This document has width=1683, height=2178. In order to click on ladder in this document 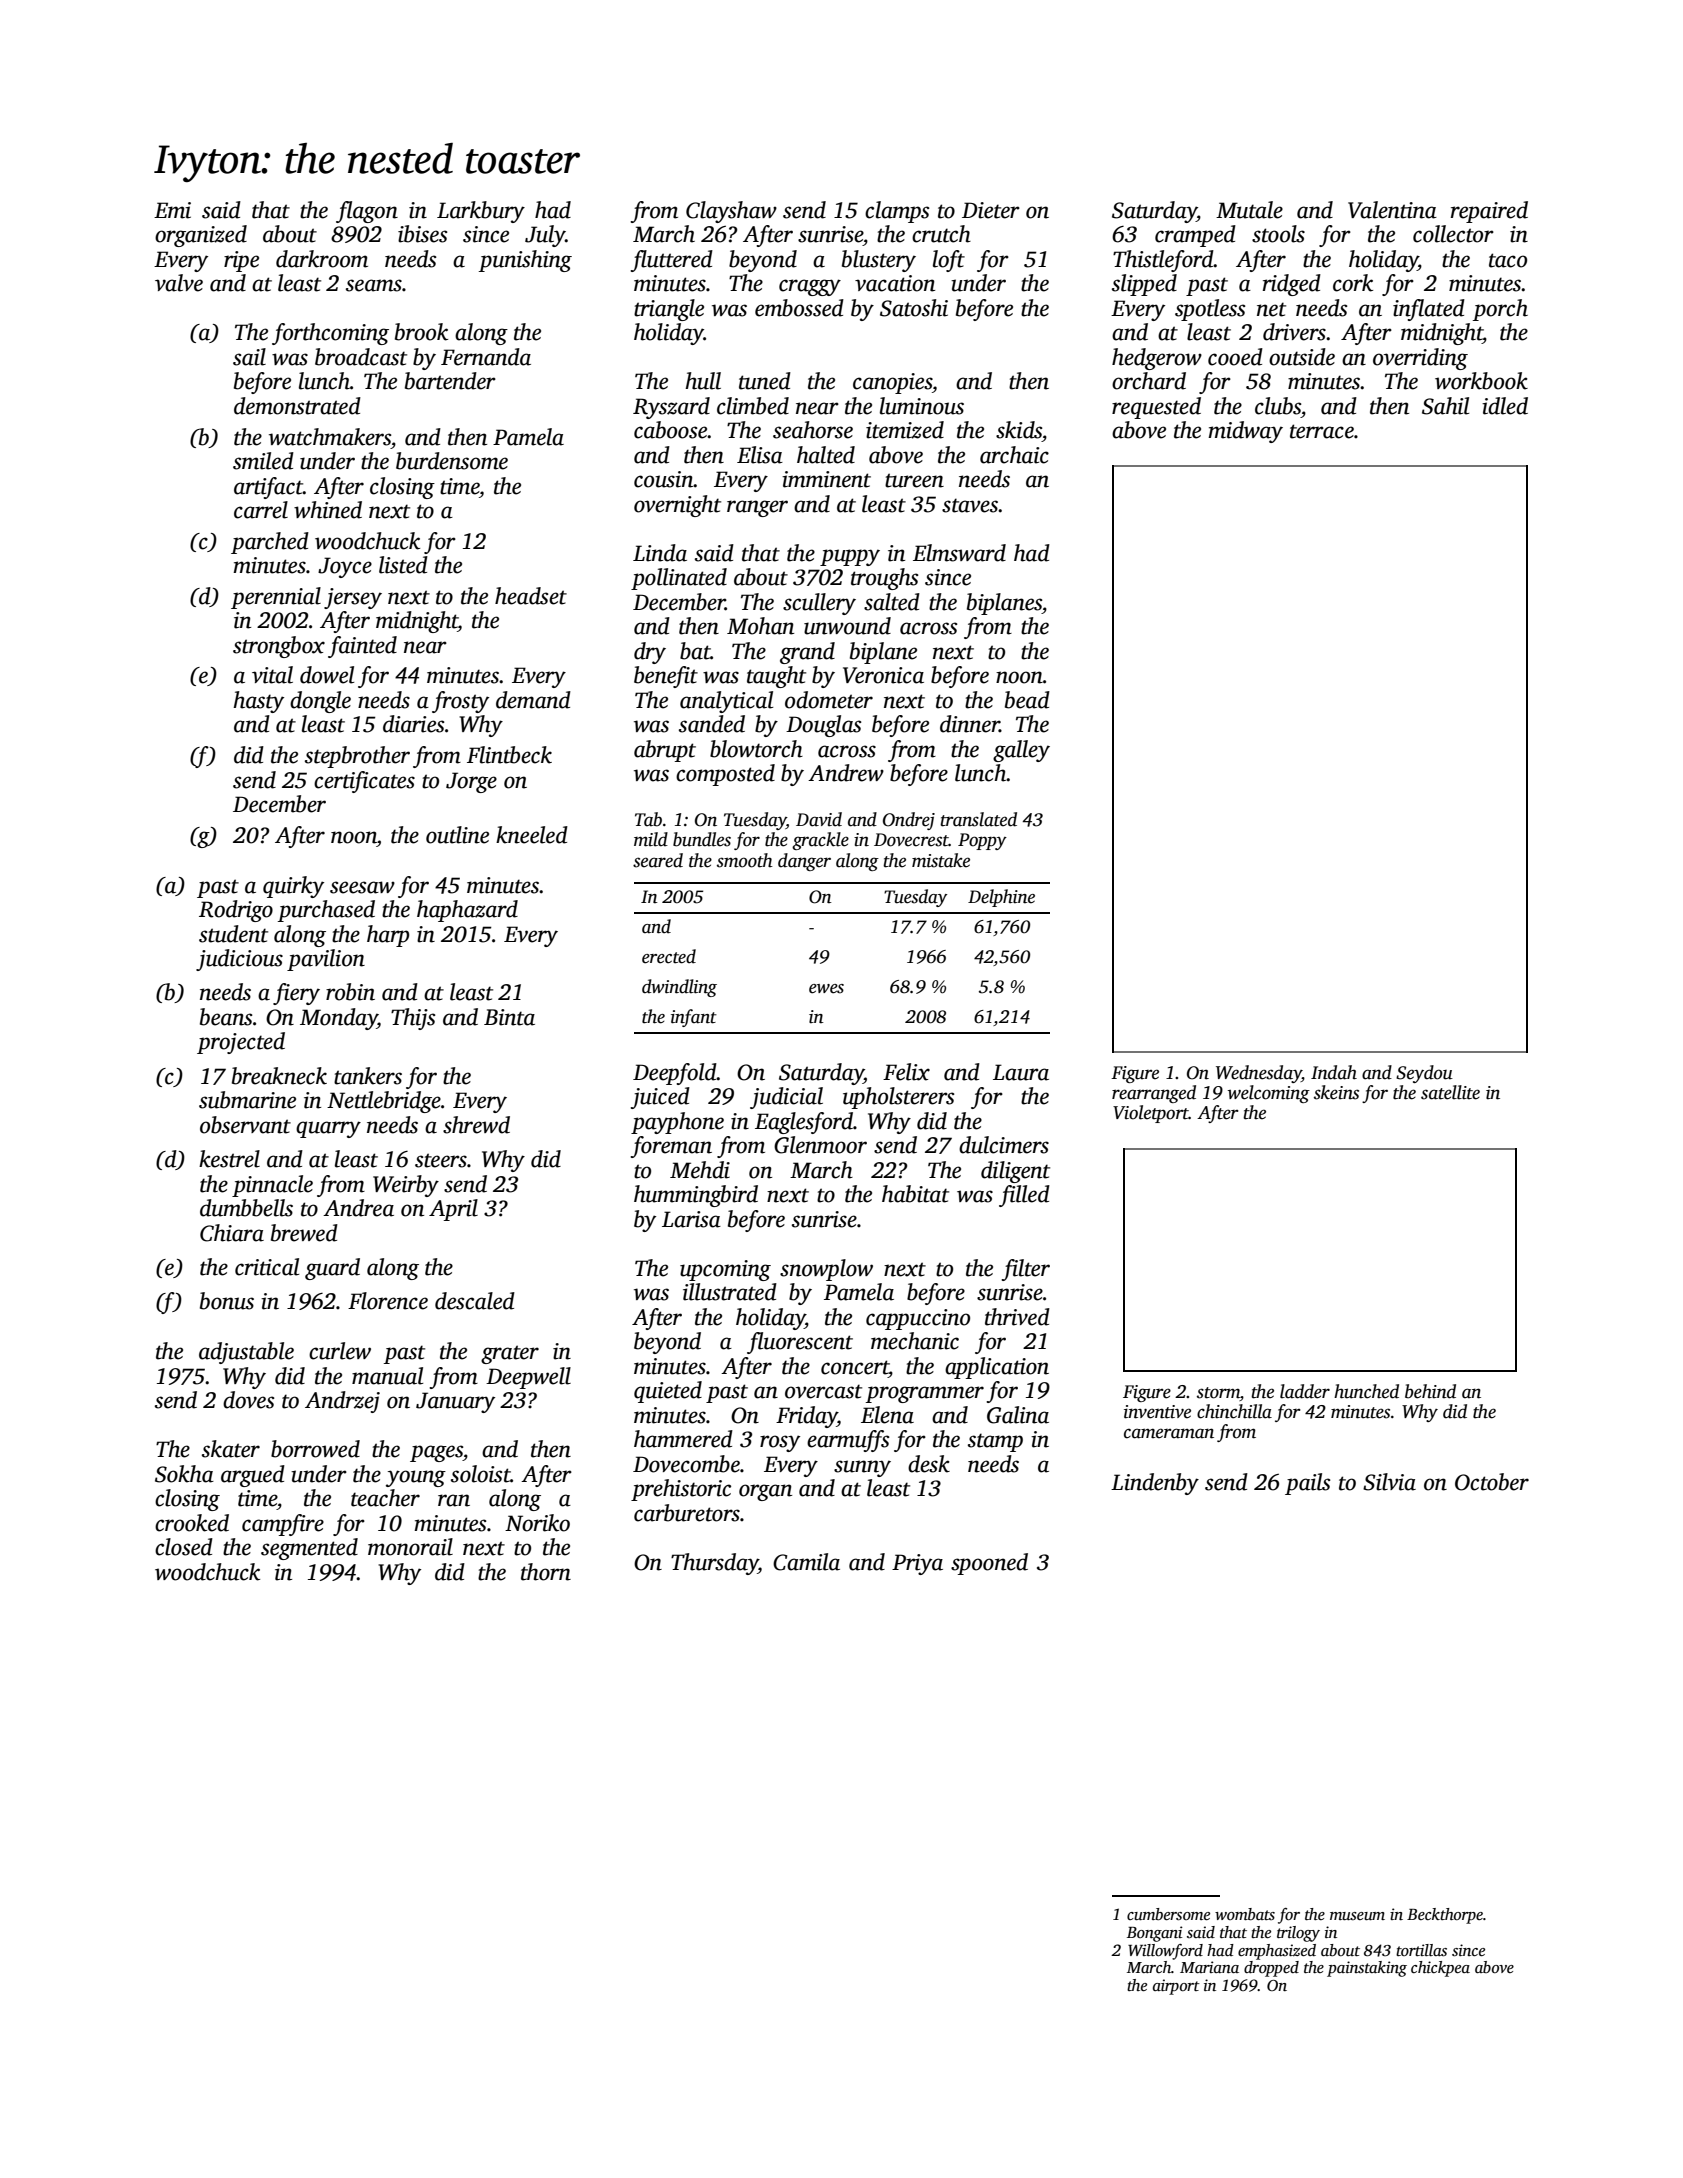, I will do `click(1305, 1391)`.
